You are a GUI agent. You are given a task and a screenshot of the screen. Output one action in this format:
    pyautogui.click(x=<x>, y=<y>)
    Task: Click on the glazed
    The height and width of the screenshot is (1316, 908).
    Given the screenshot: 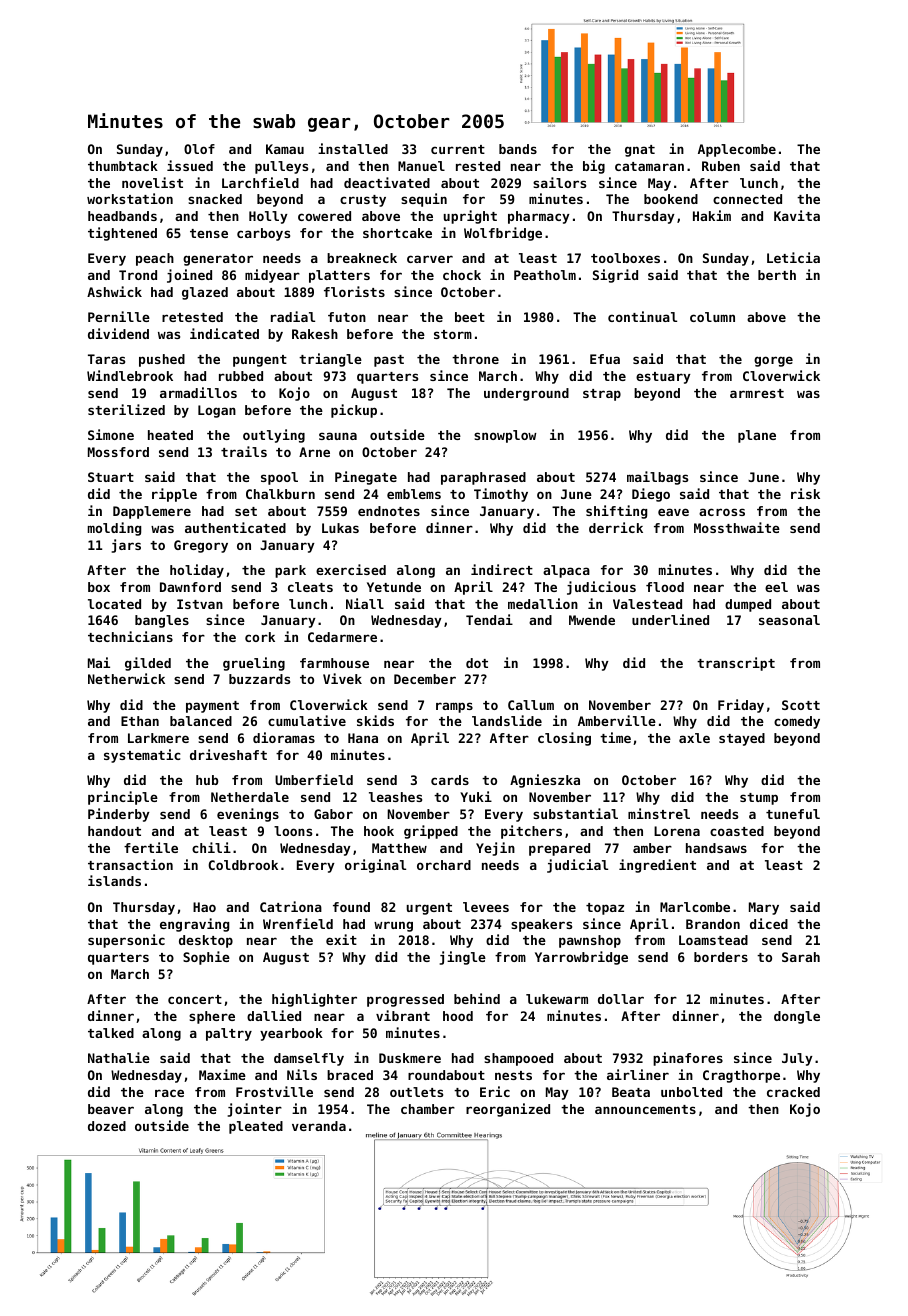 What is the action you would take?
    pyautogui.click(x=205, y=293)
